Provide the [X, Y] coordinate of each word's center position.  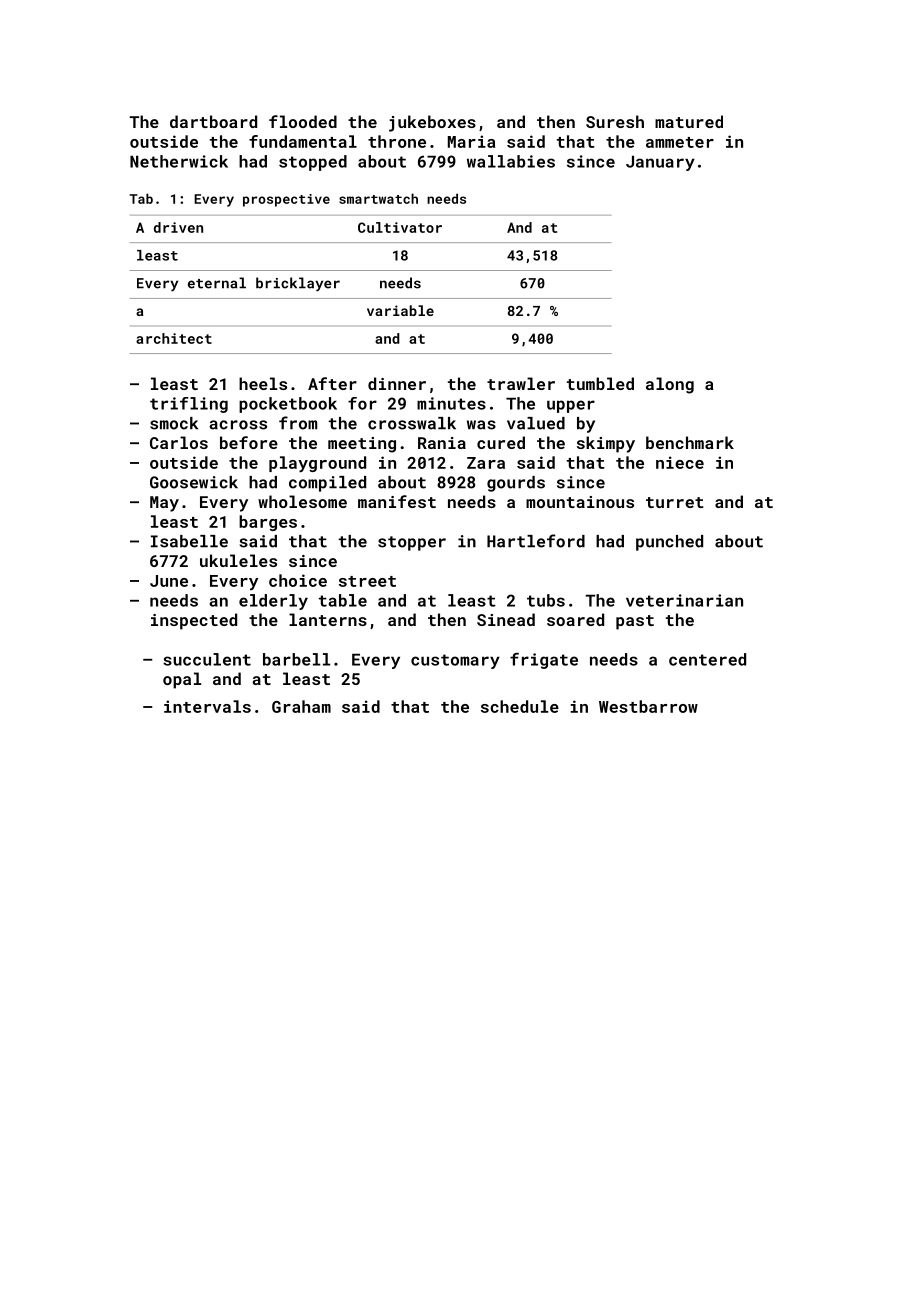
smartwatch [378, 198]
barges [268, 523]
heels [263, 383]
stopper [412, 543]
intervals [207, 706]
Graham [301, 706]
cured [501, 442]
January [660, 163]
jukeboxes [432, 123]
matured [689, 121]
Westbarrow [648, 706]
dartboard [213, 121]
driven [178, 227]
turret [675, 502]
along [670, 385]
